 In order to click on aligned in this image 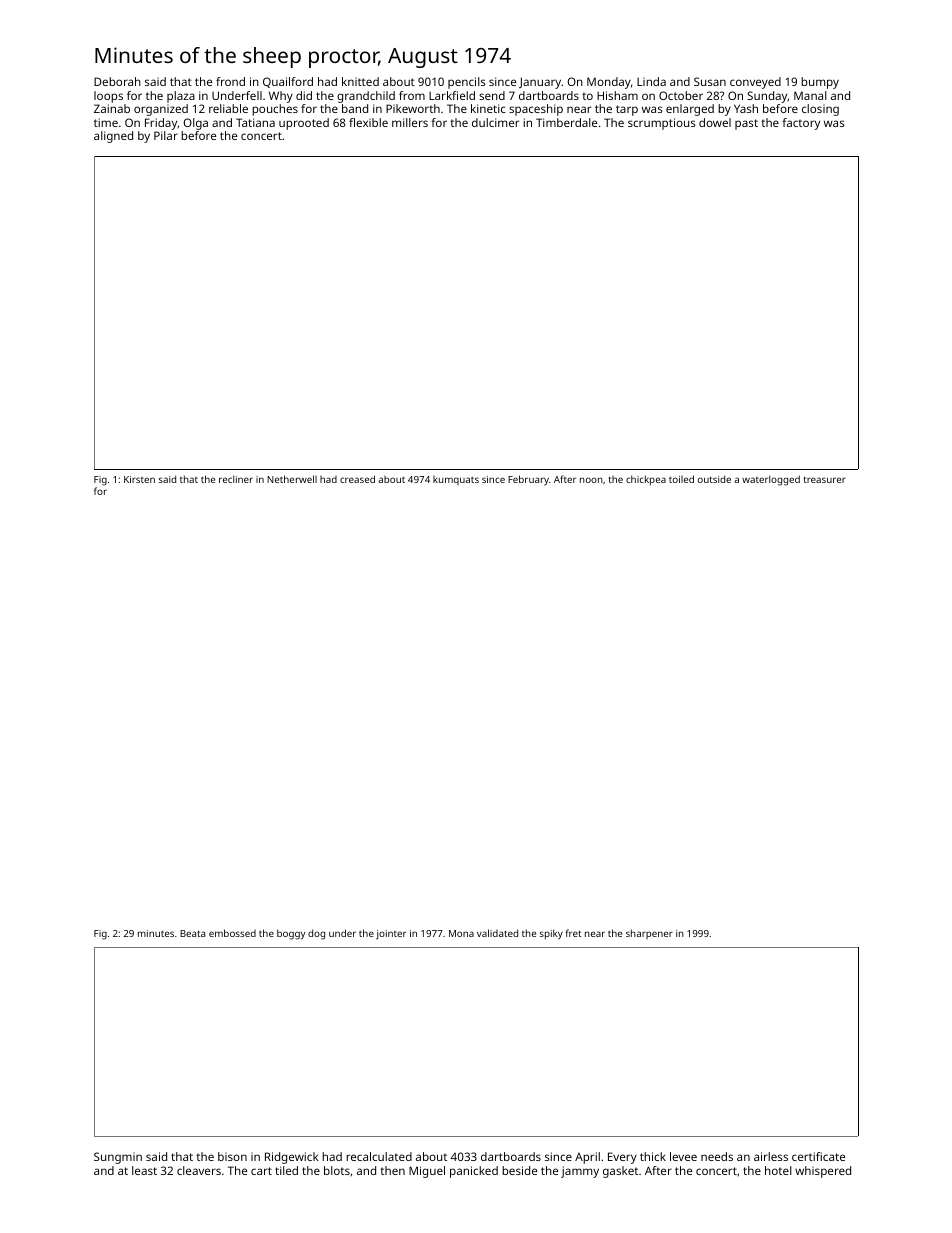, I will do `click(113, 137)`.
